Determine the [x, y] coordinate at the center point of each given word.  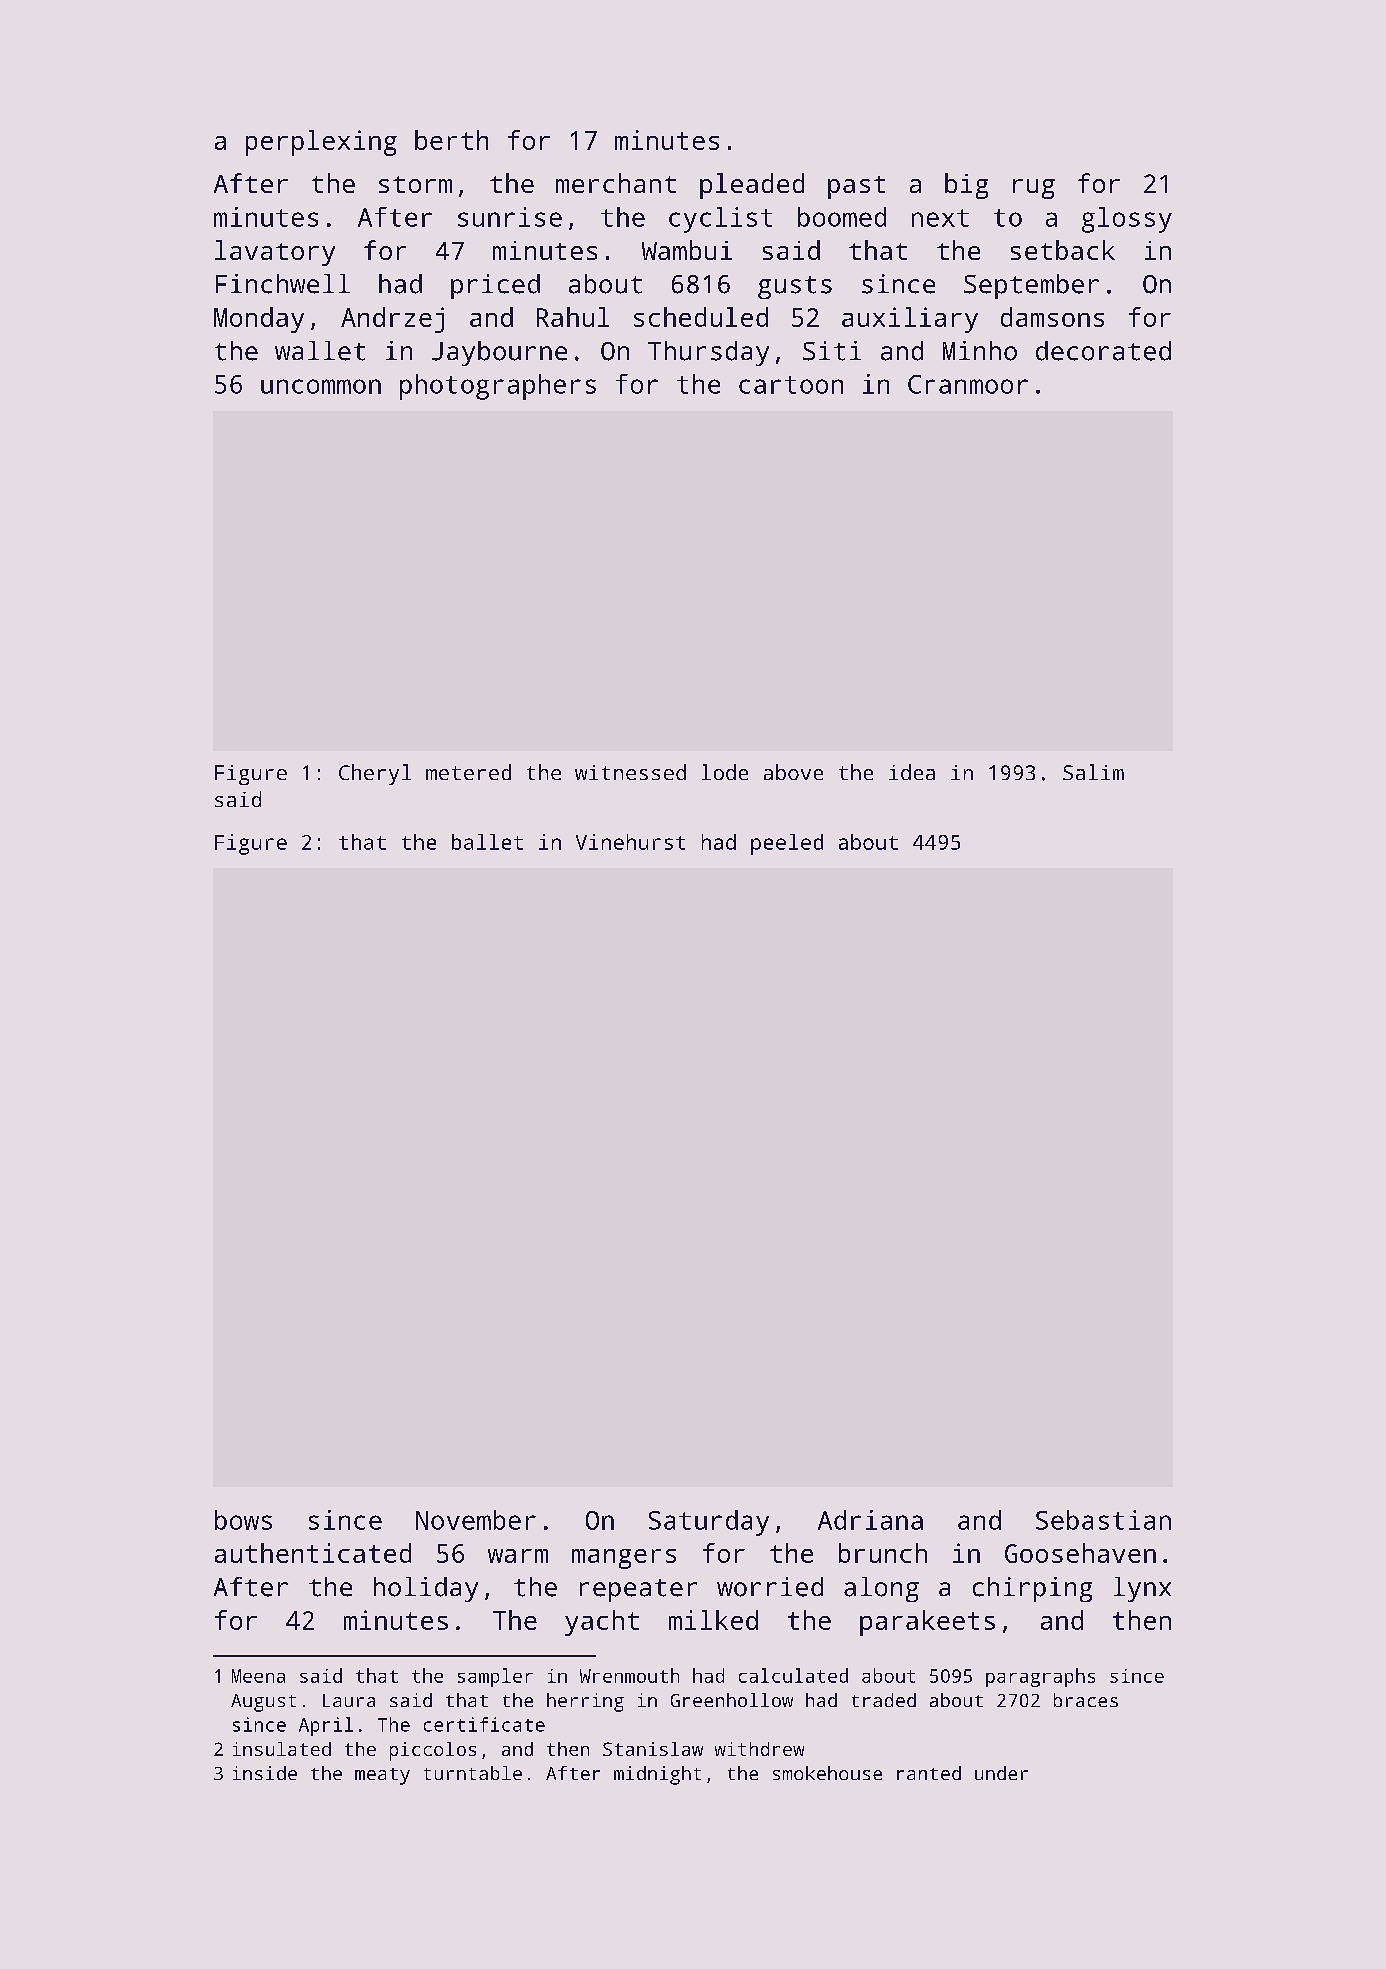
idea [912, 772]
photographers [498, 387]
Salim [1093, 772]
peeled [787, 844]
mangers [624, 1559]
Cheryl [375, 774]
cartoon [791, 385]
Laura [349, 1700]
